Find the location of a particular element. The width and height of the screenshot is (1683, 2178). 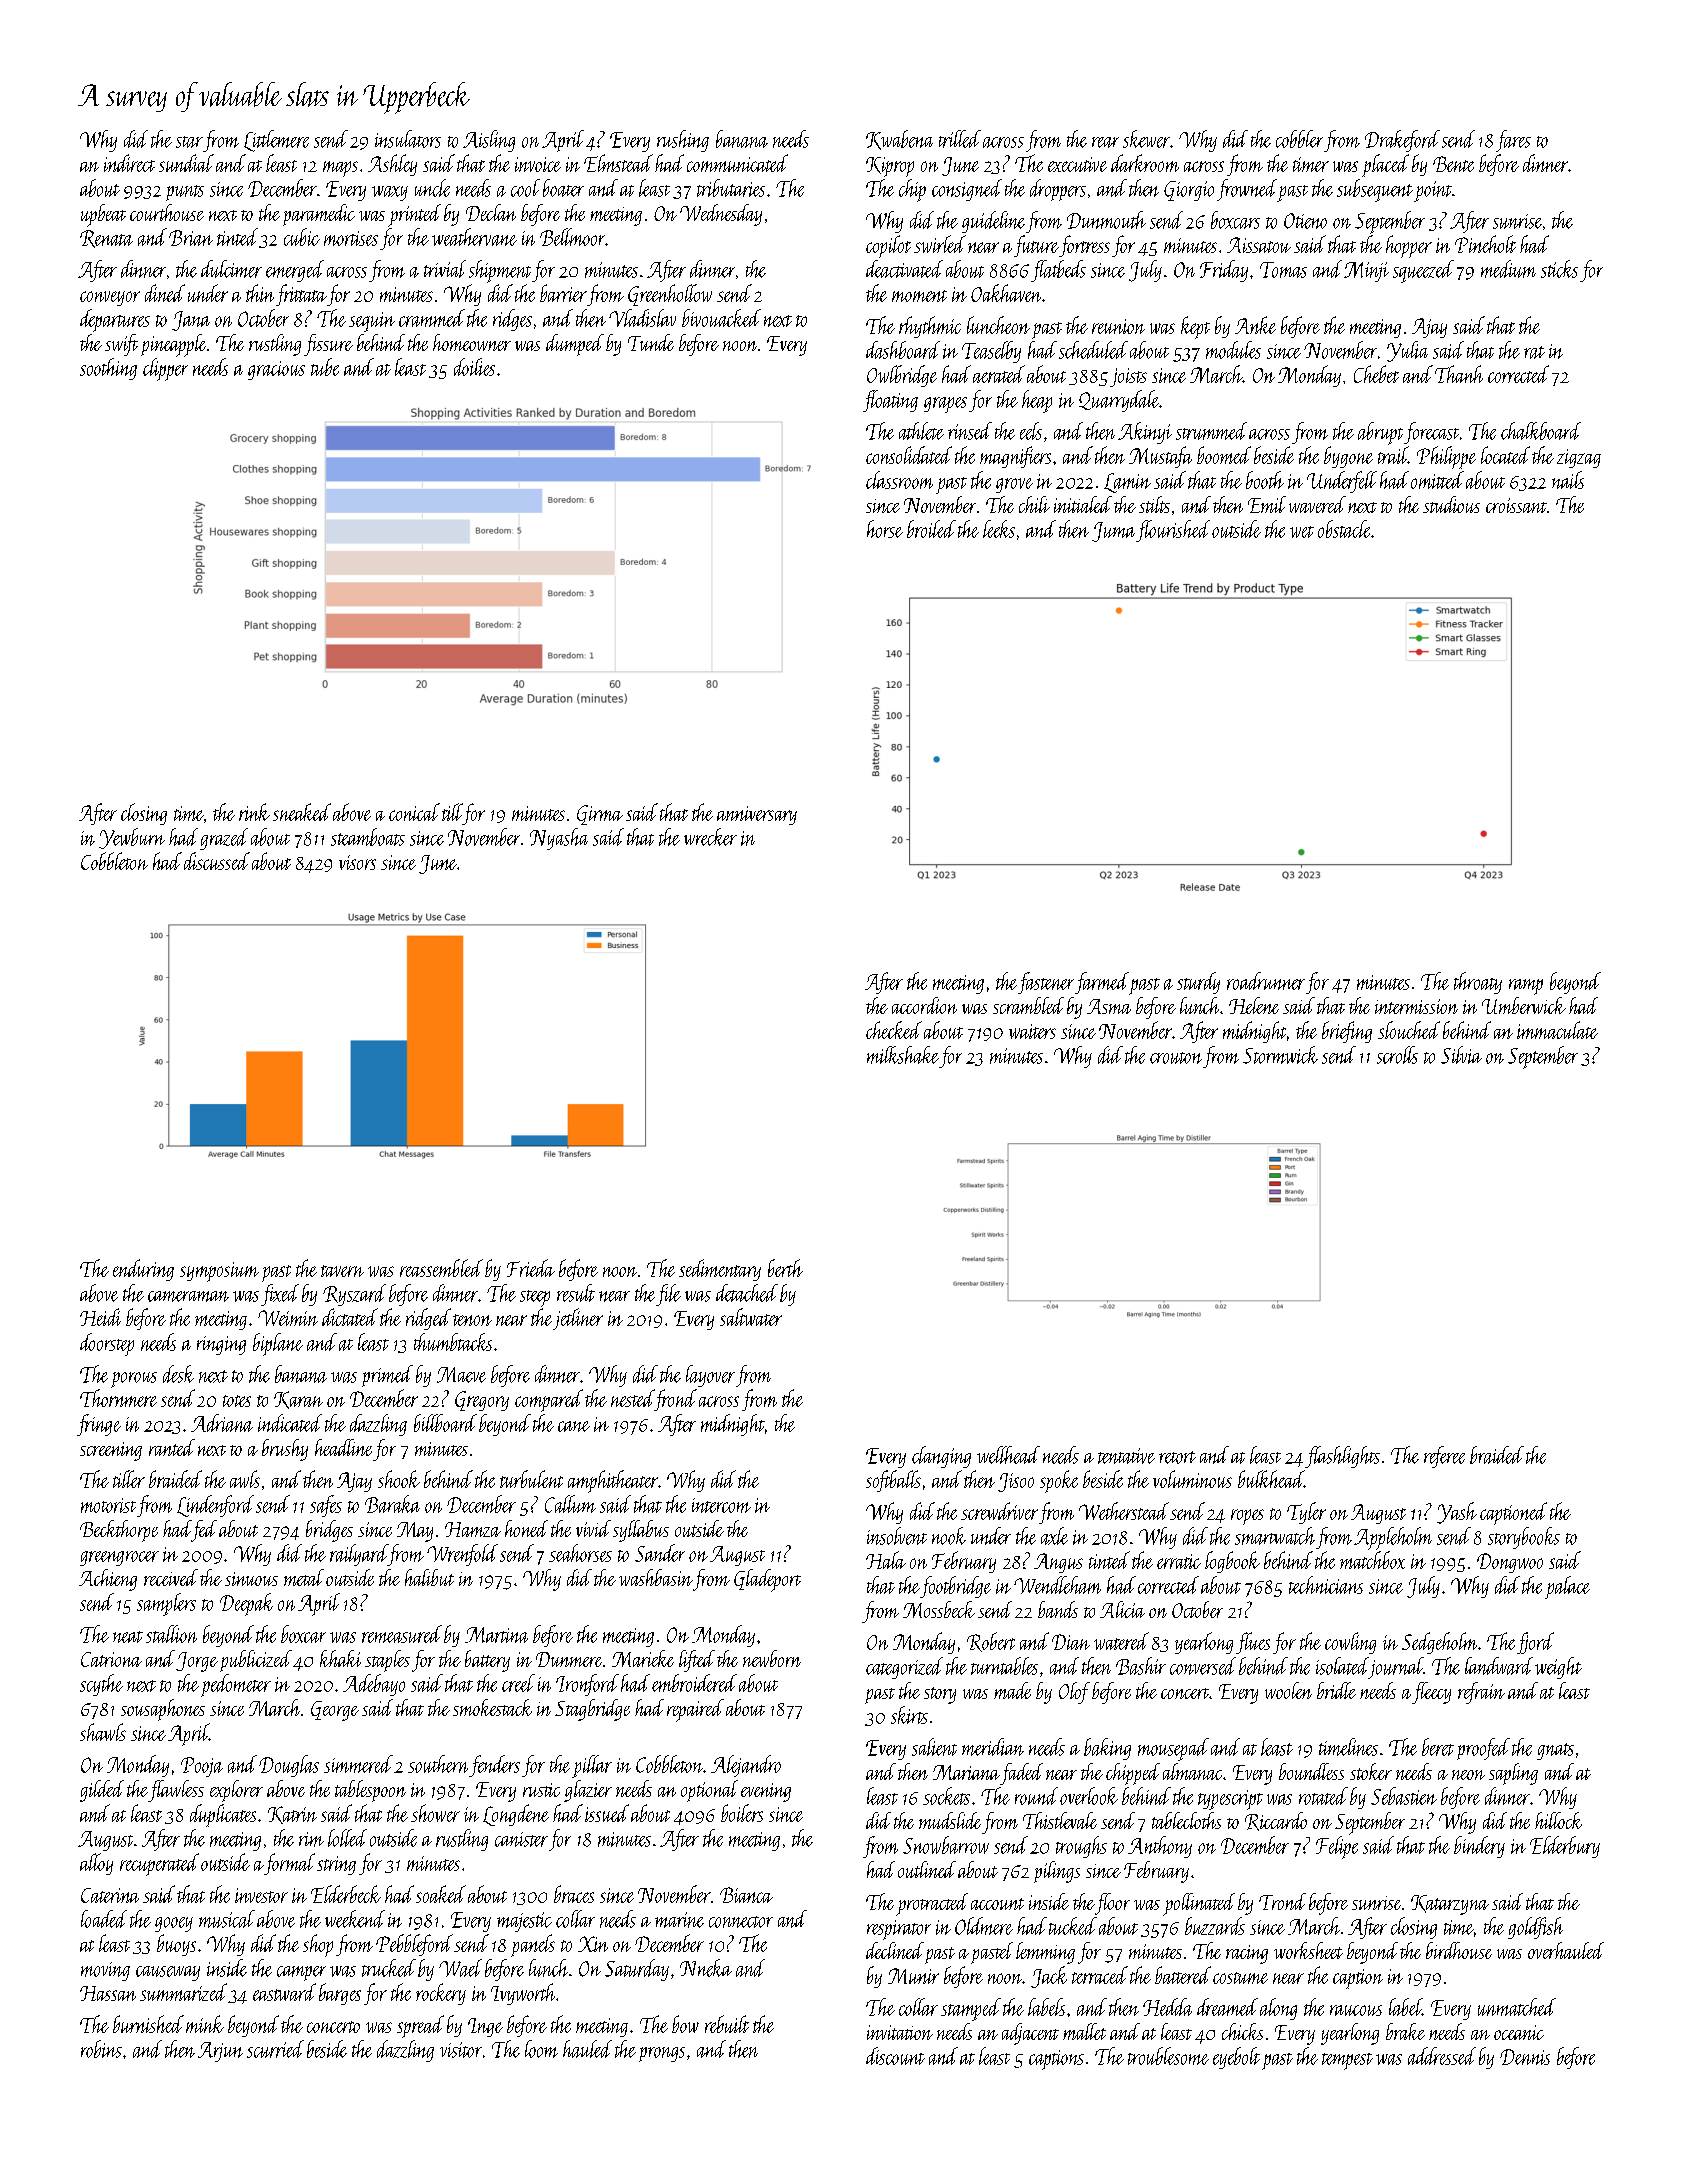

emerged is located at coordinates (295, 271).
